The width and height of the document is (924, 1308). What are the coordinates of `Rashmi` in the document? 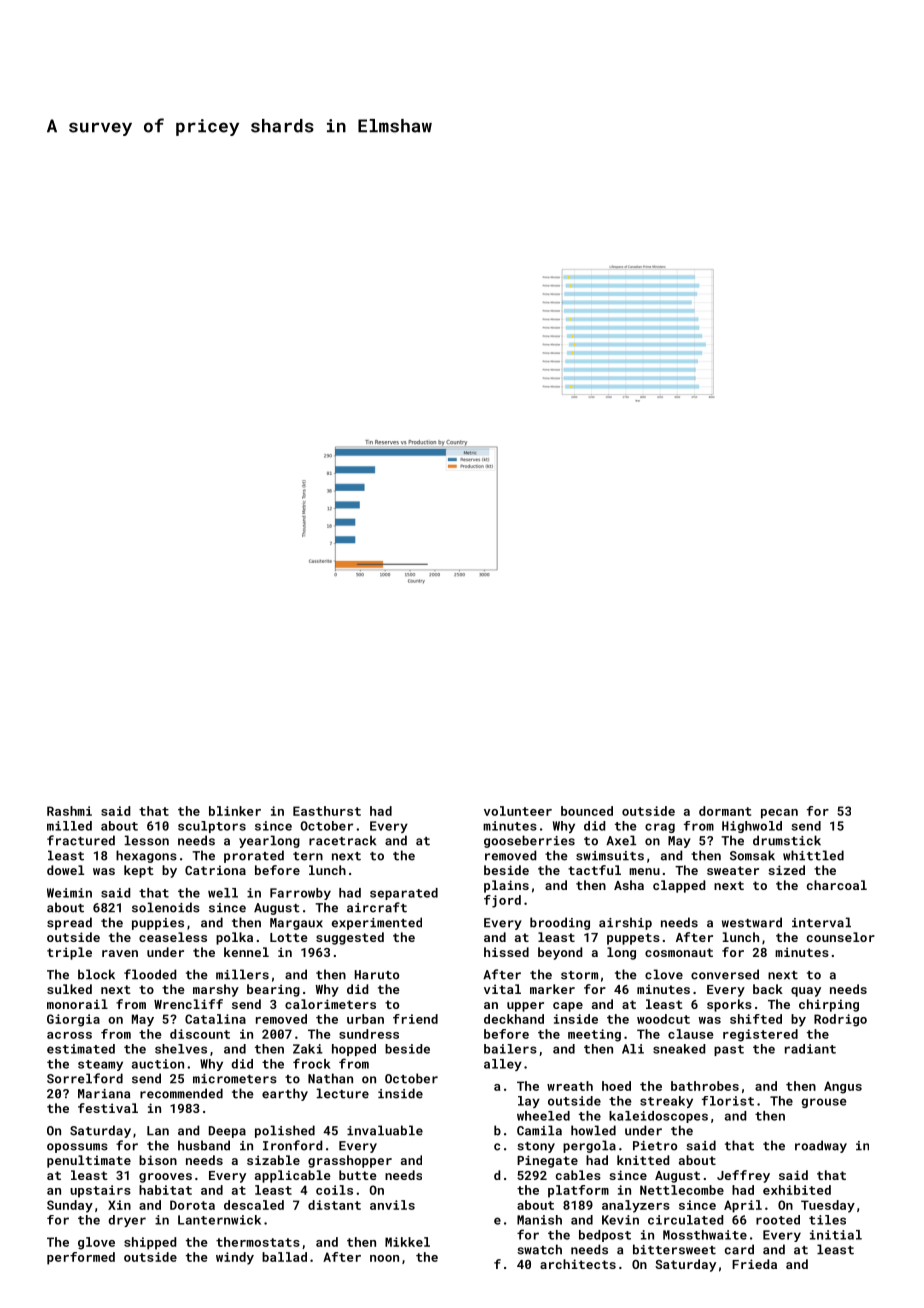 It's located at (69, 811).
